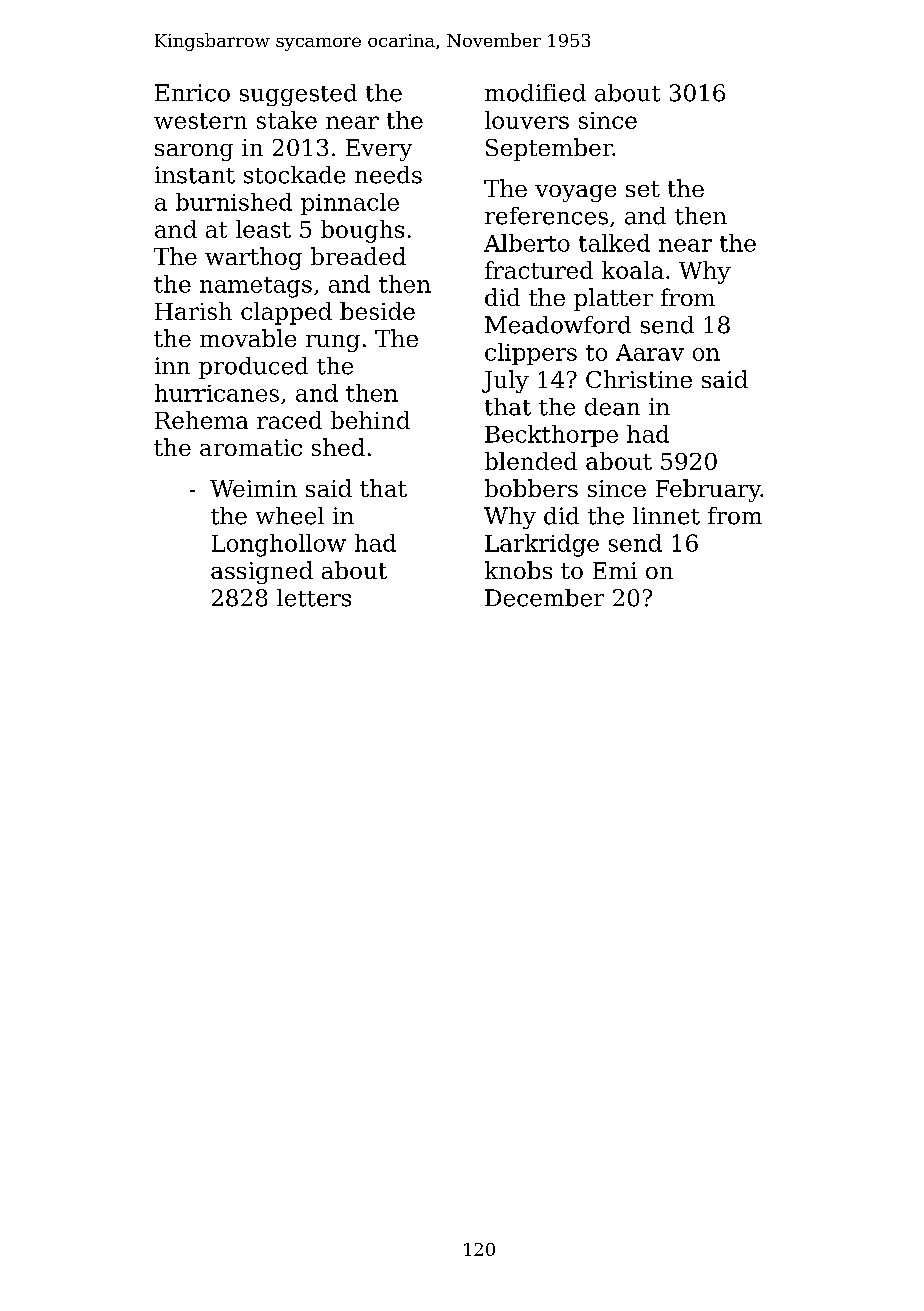 Image resolution: width=924 pixels, height=1311 pixels. Describe the element at coordinates (200, 121) in the screenshot. I see `western` at that location.
